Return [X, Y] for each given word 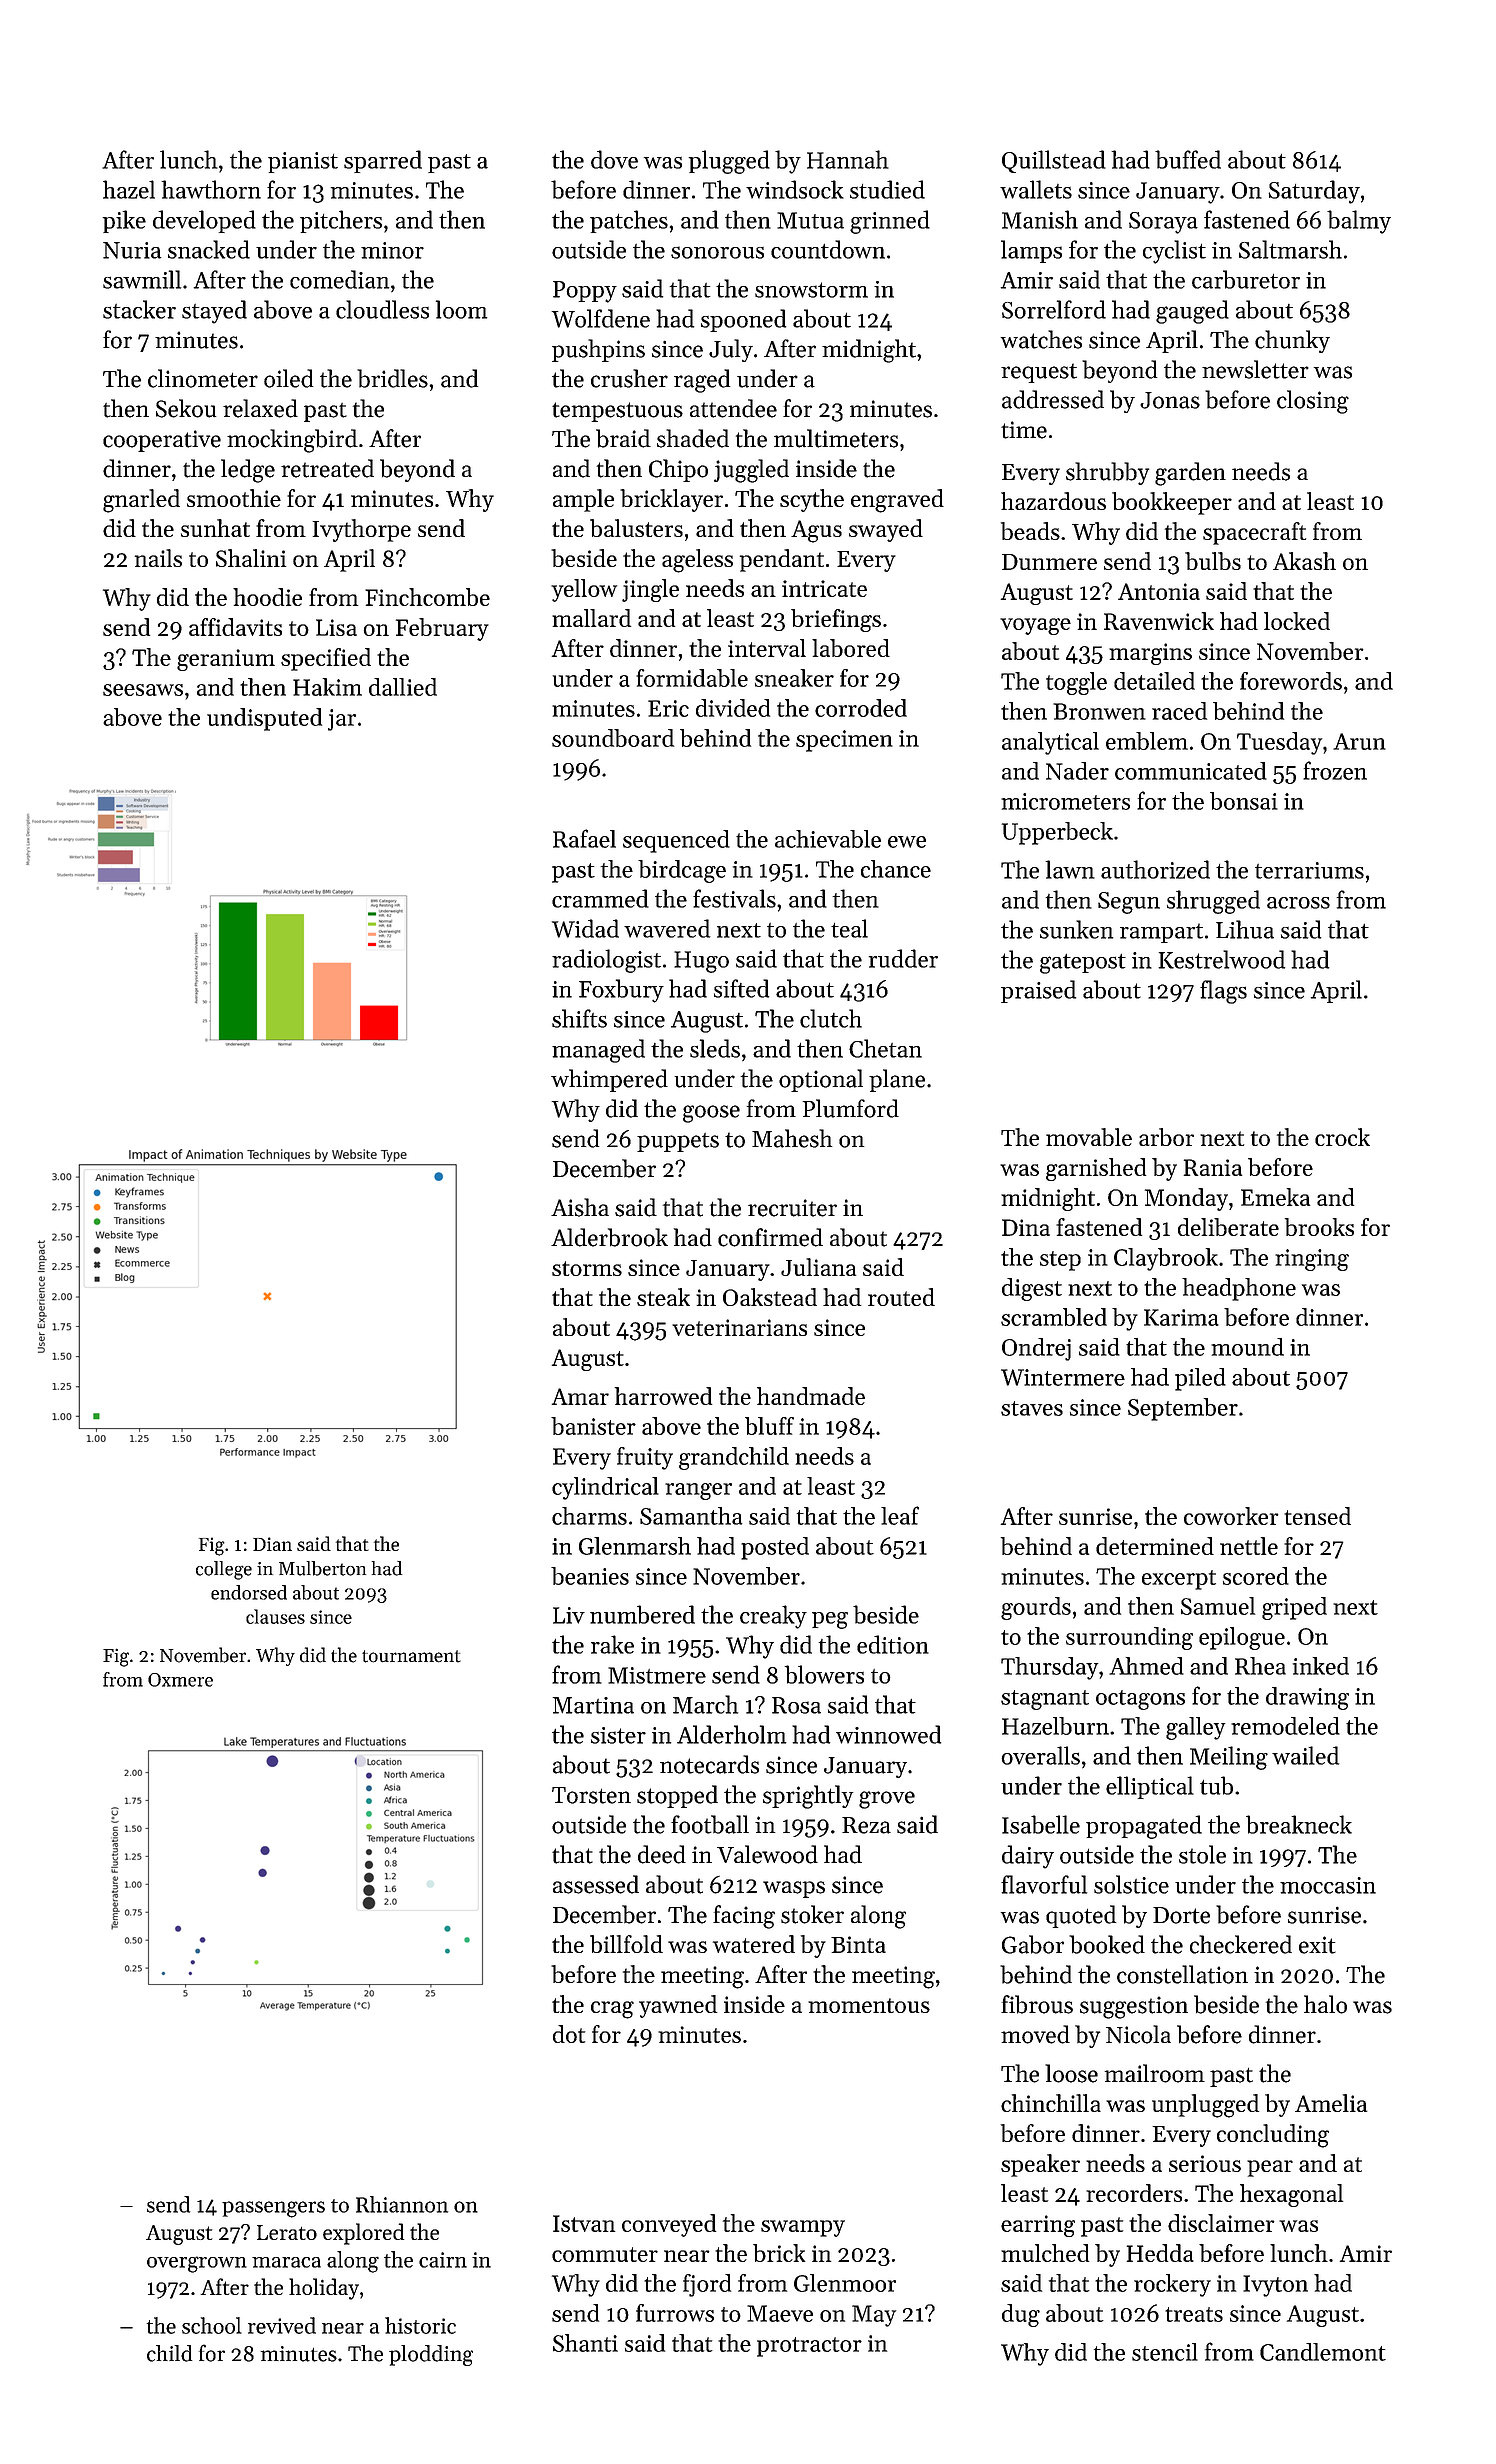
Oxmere [180, 1680]
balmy [1359, 222]
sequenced [676, 841]
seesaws [143, 690]
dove [614, 159]
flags [1223, 992]
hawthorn [211, 189]
